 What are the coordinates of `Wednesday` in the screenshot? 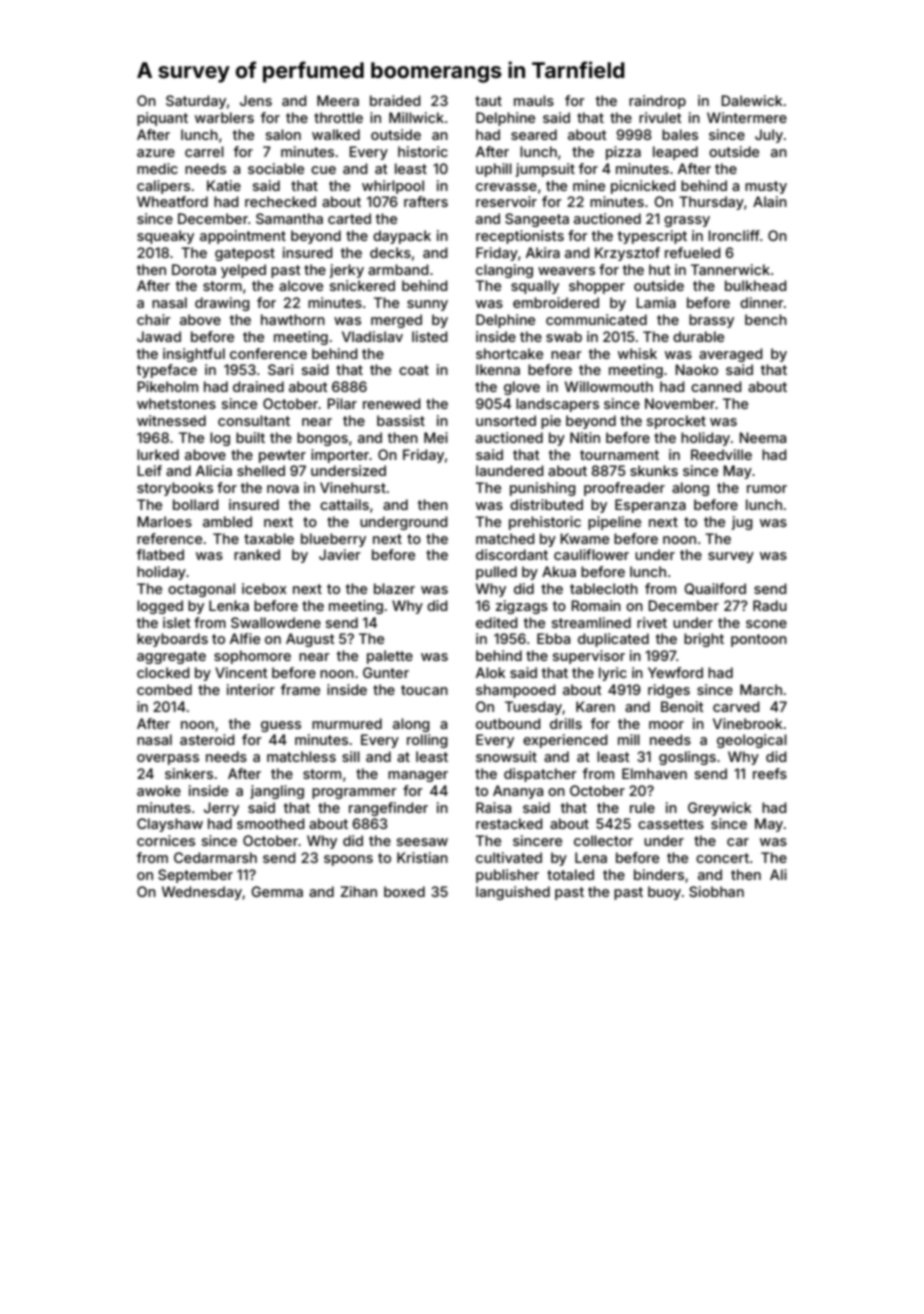 It's located at (202, 893).
